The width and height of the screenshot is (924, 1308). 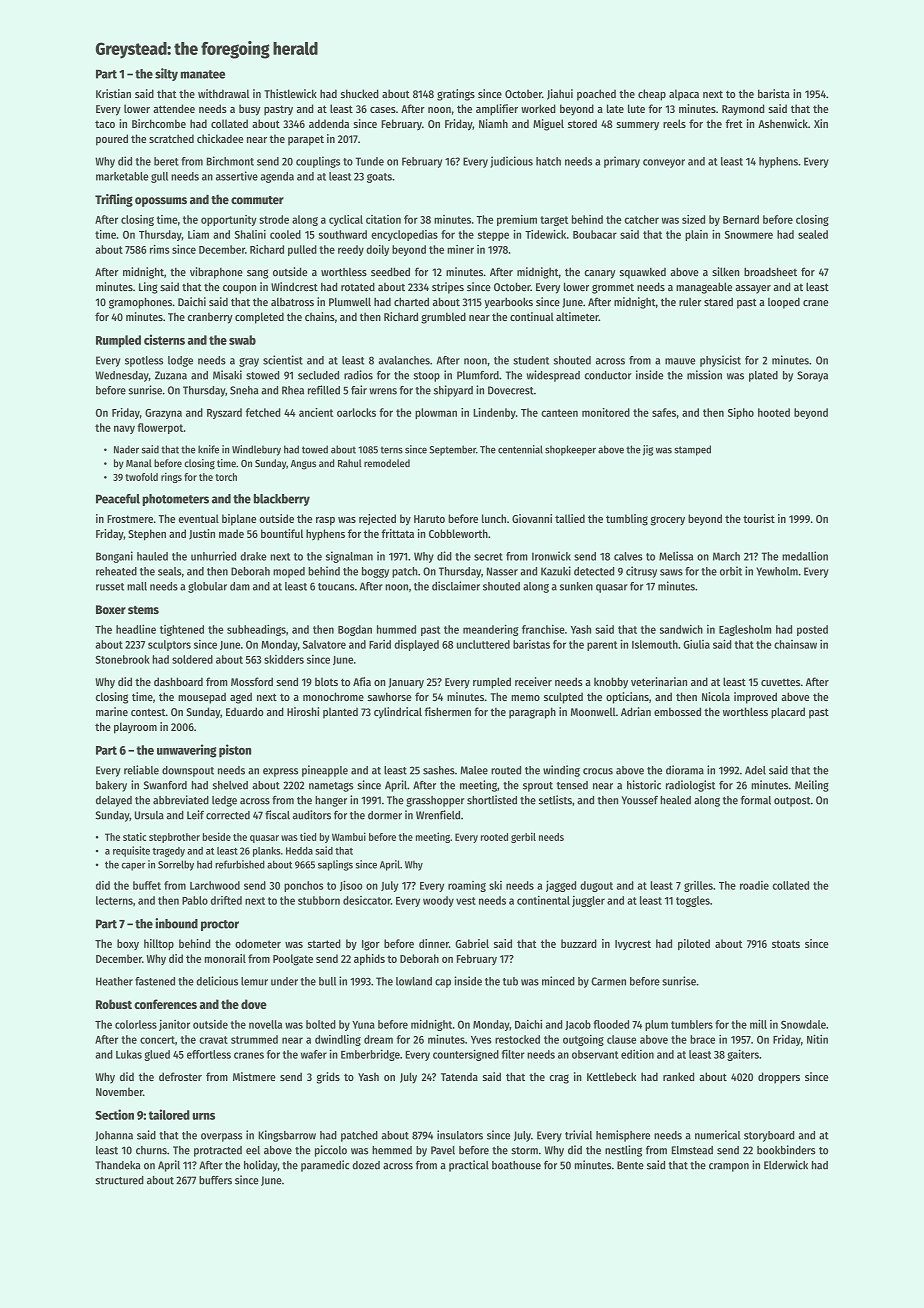 What do you see at coordinates (447, 711) in the screenshot?
I see `fishermen` at bounding box center [447, 711].
